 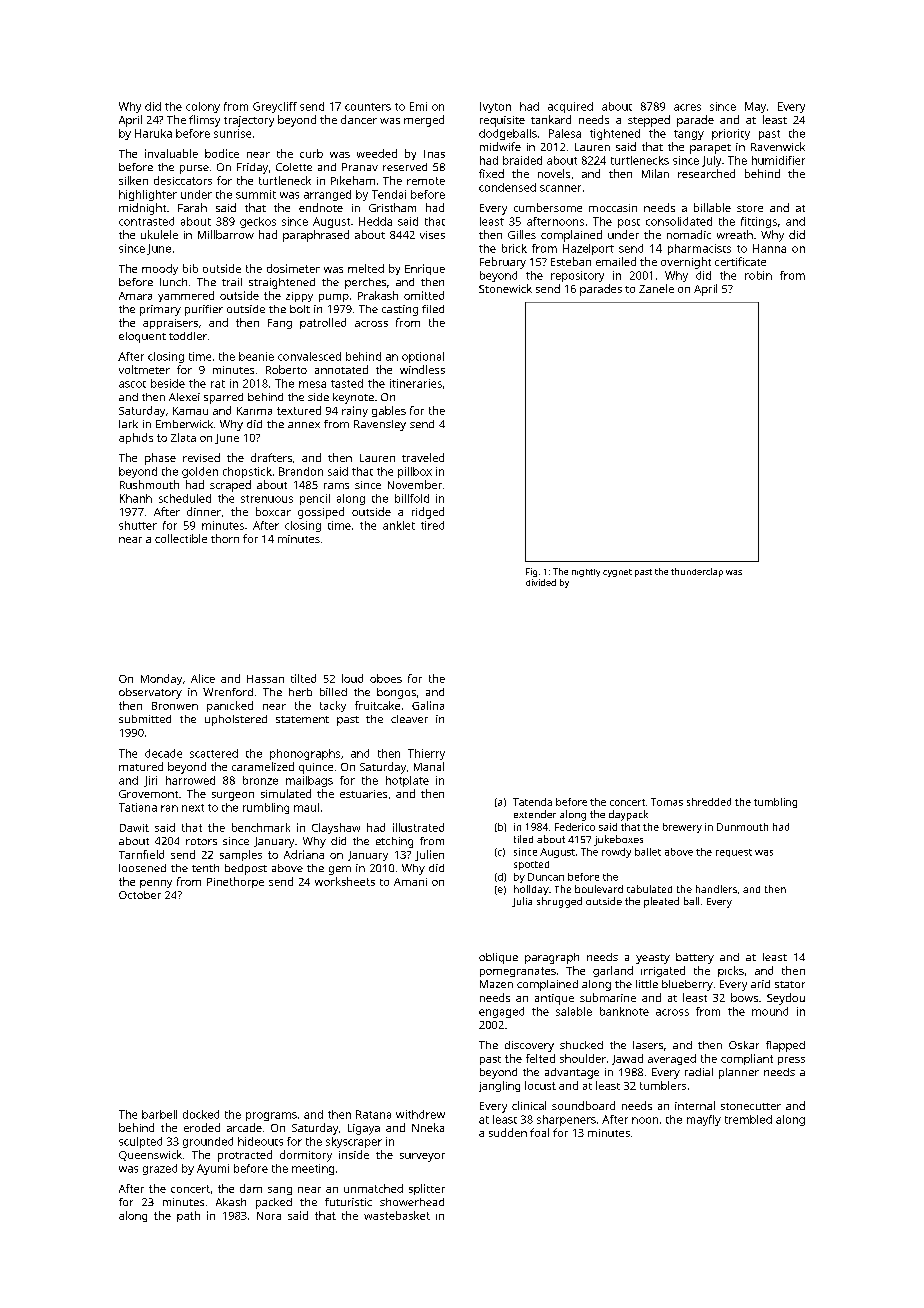 I want to click on Monday, so click(x=161, y=679).
